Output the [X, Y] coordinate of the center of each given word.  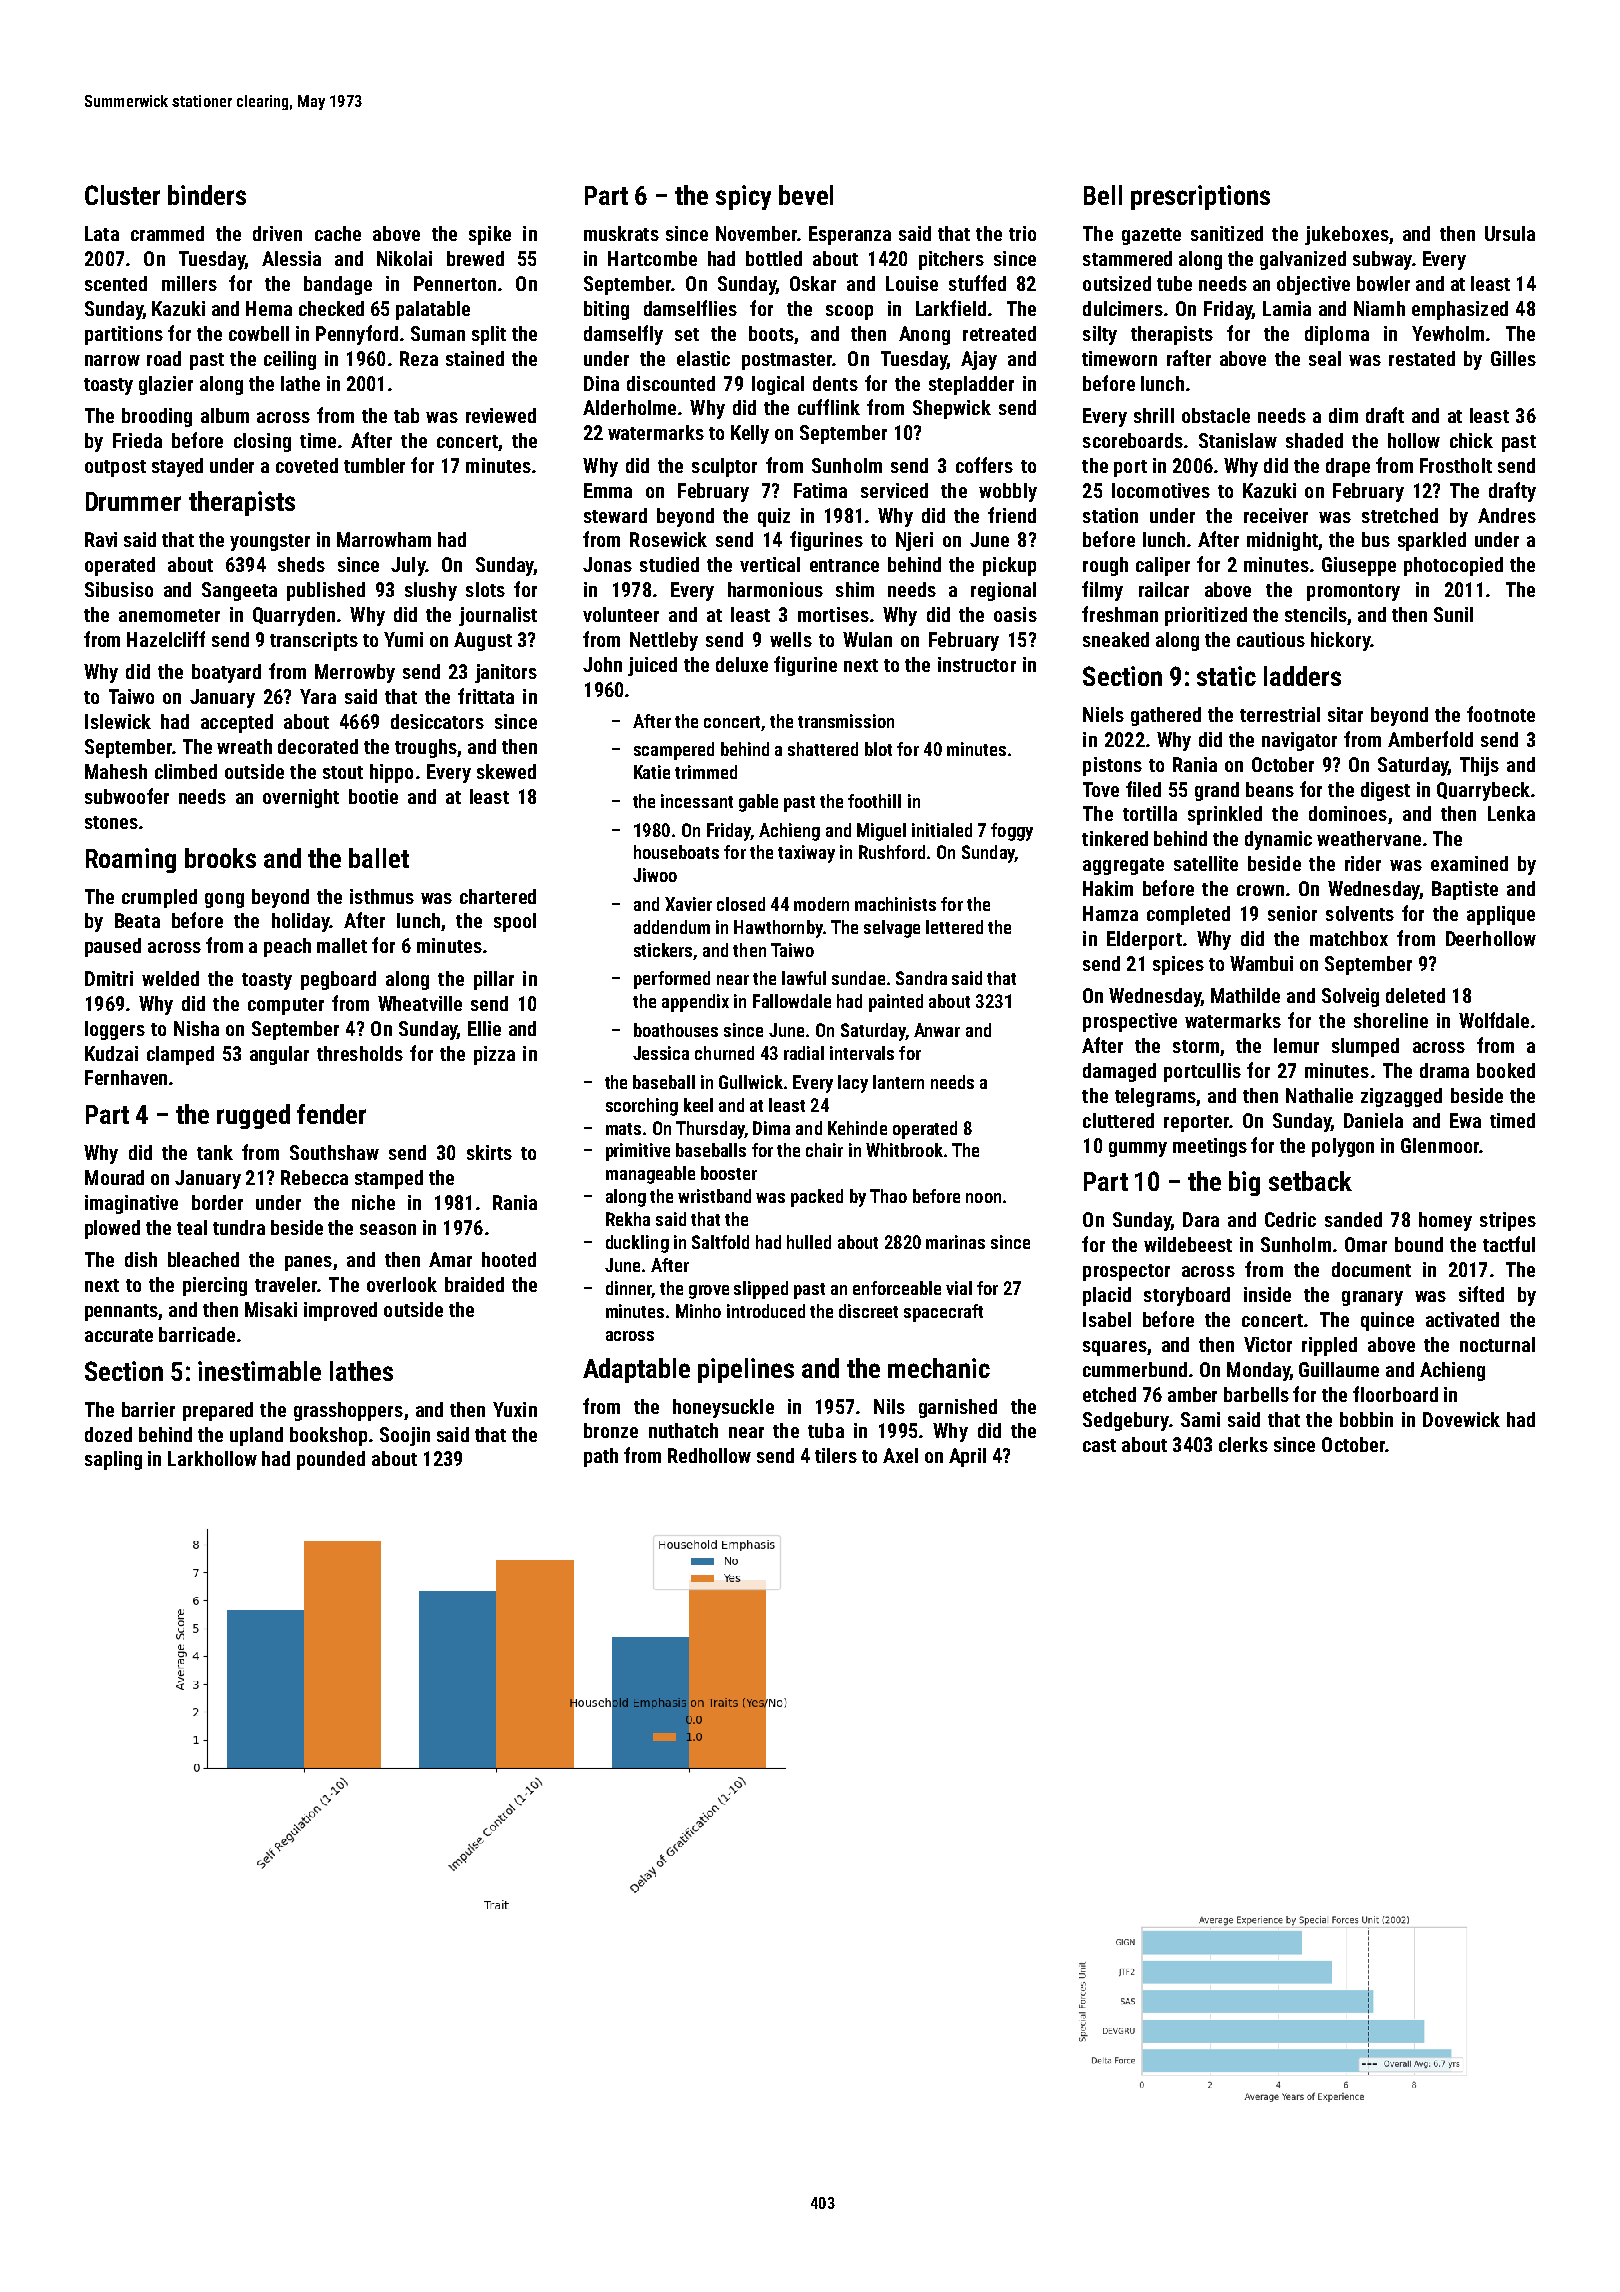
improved [340, 1311]
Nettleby [664, 641]
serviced [894, 490]
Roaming [131, 860]
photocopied [1453, 566]
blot [878, 749]
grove [709, 1292]
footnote [1501, 714]
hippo [391, 773]
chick [1471, 440]
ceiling [290, 360]
